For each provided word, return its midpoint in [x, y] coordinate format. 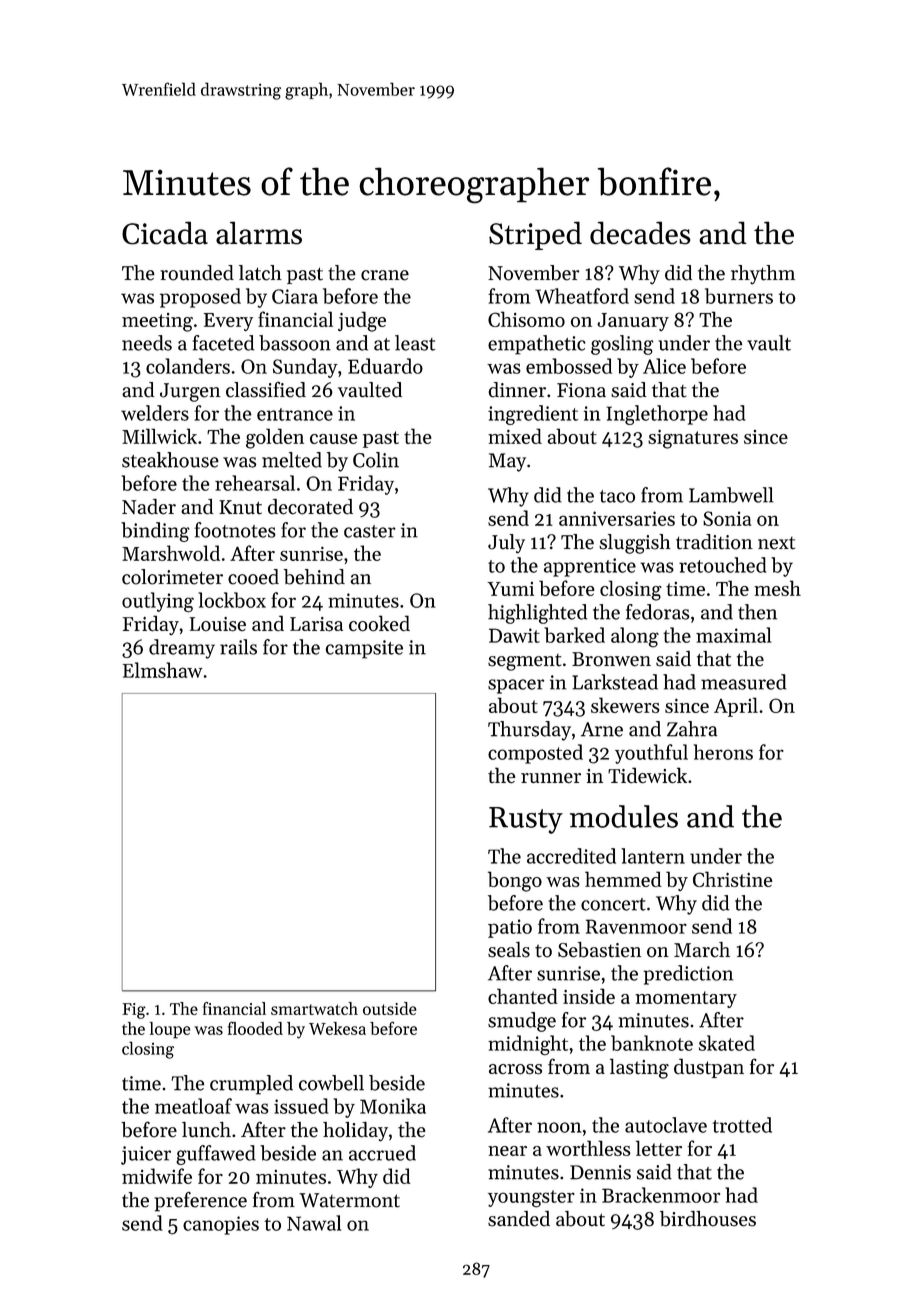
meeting [157, 322]
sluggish [635, 544]
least [415, 343]
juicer [146, 1155]
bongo [515, 881]
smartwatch [314, 1008]
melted [292, 460]
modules [624, 816]
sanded [519, 1219]
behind [314, 577]
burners [739, 296]
